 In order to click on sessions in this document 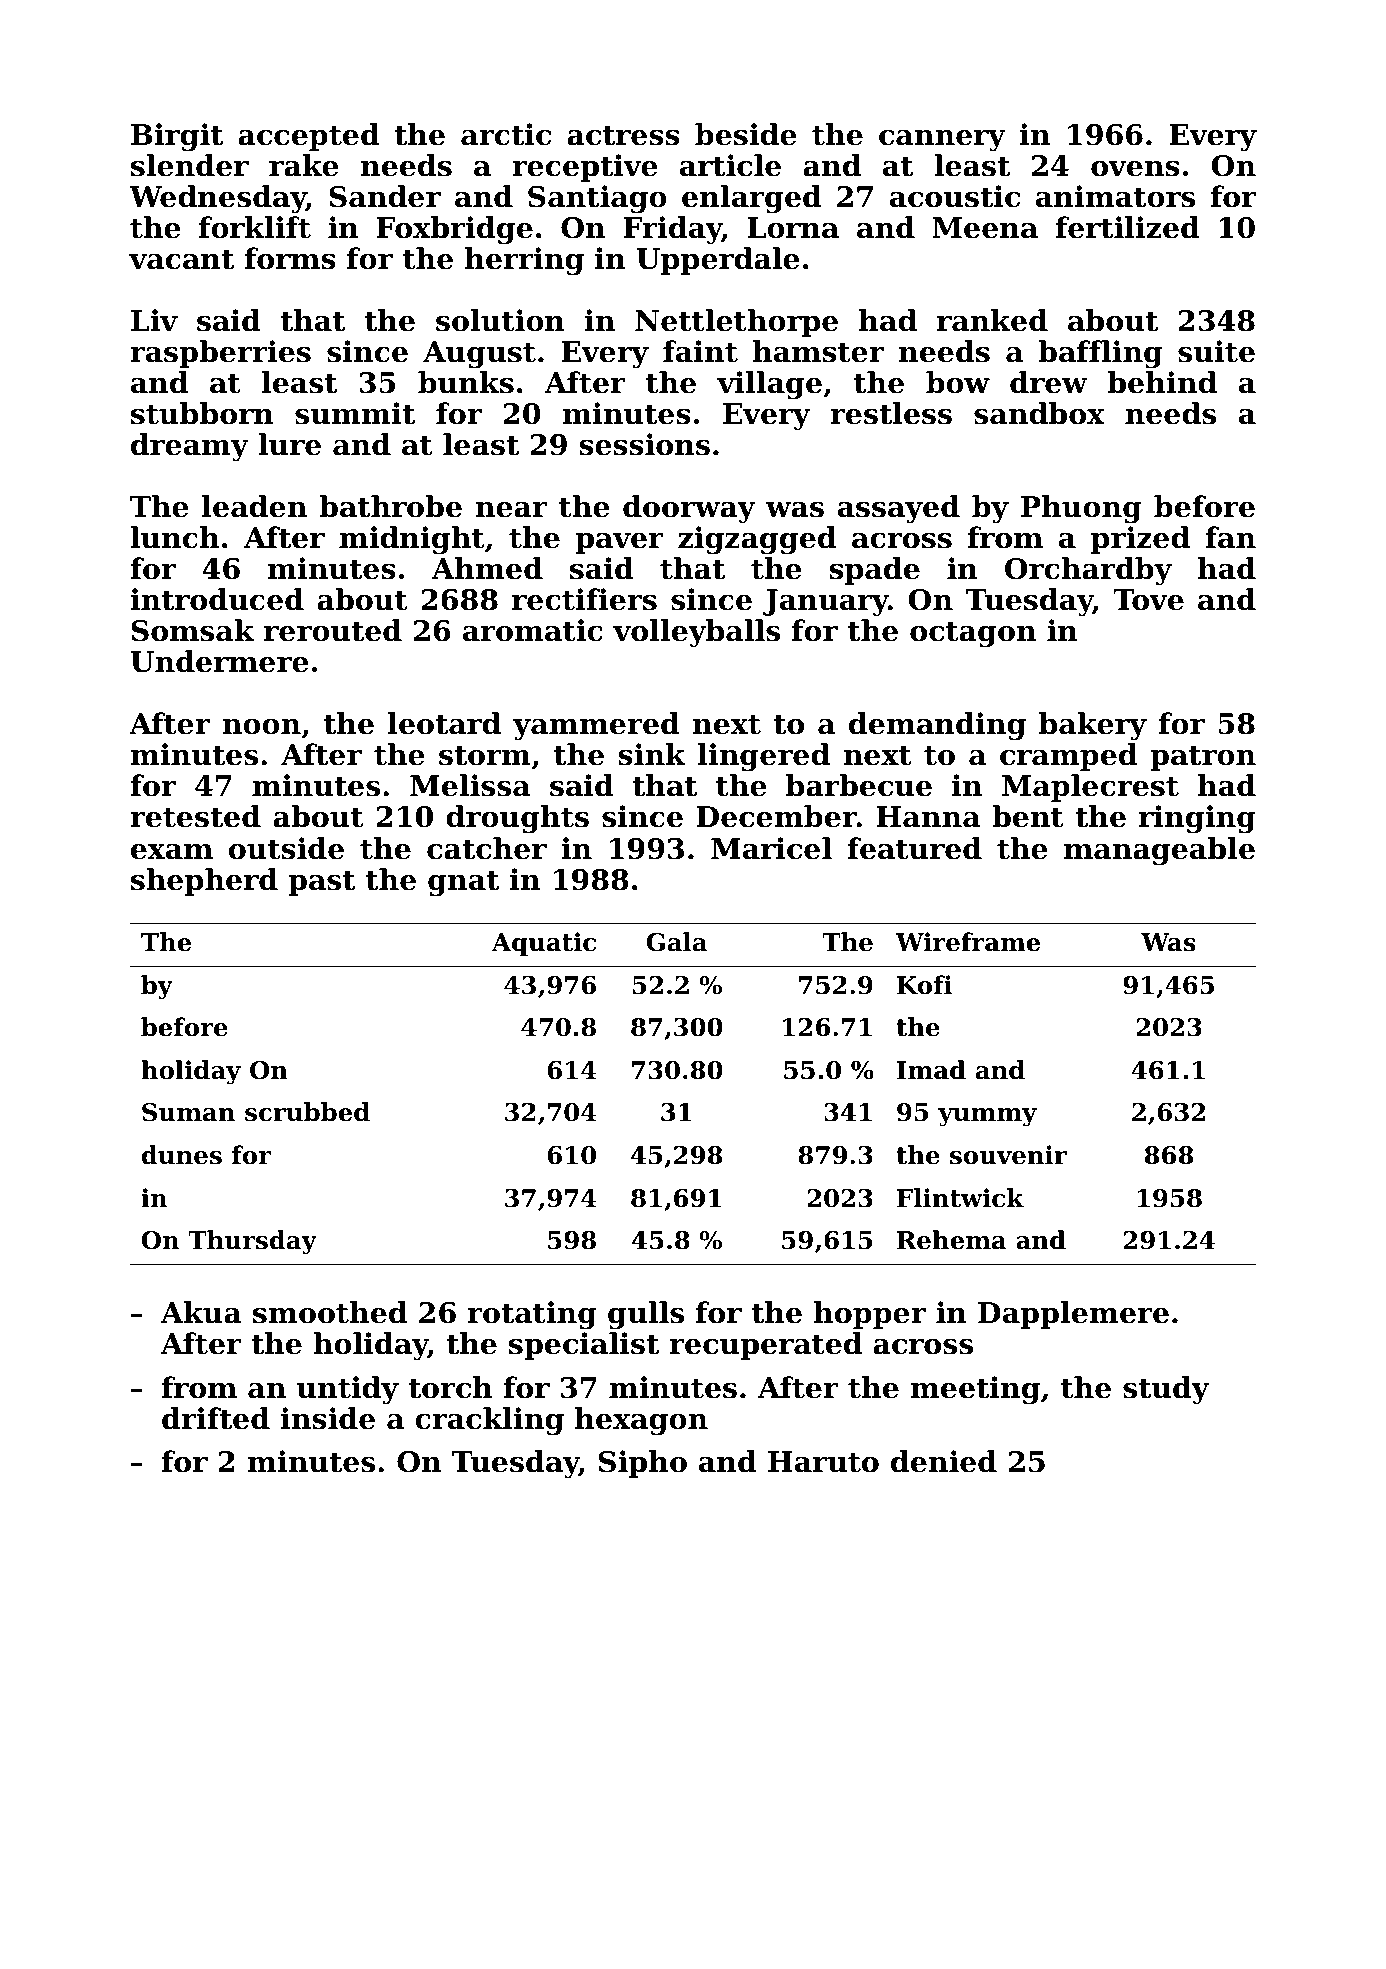, I will do `click(644, 444)`.
